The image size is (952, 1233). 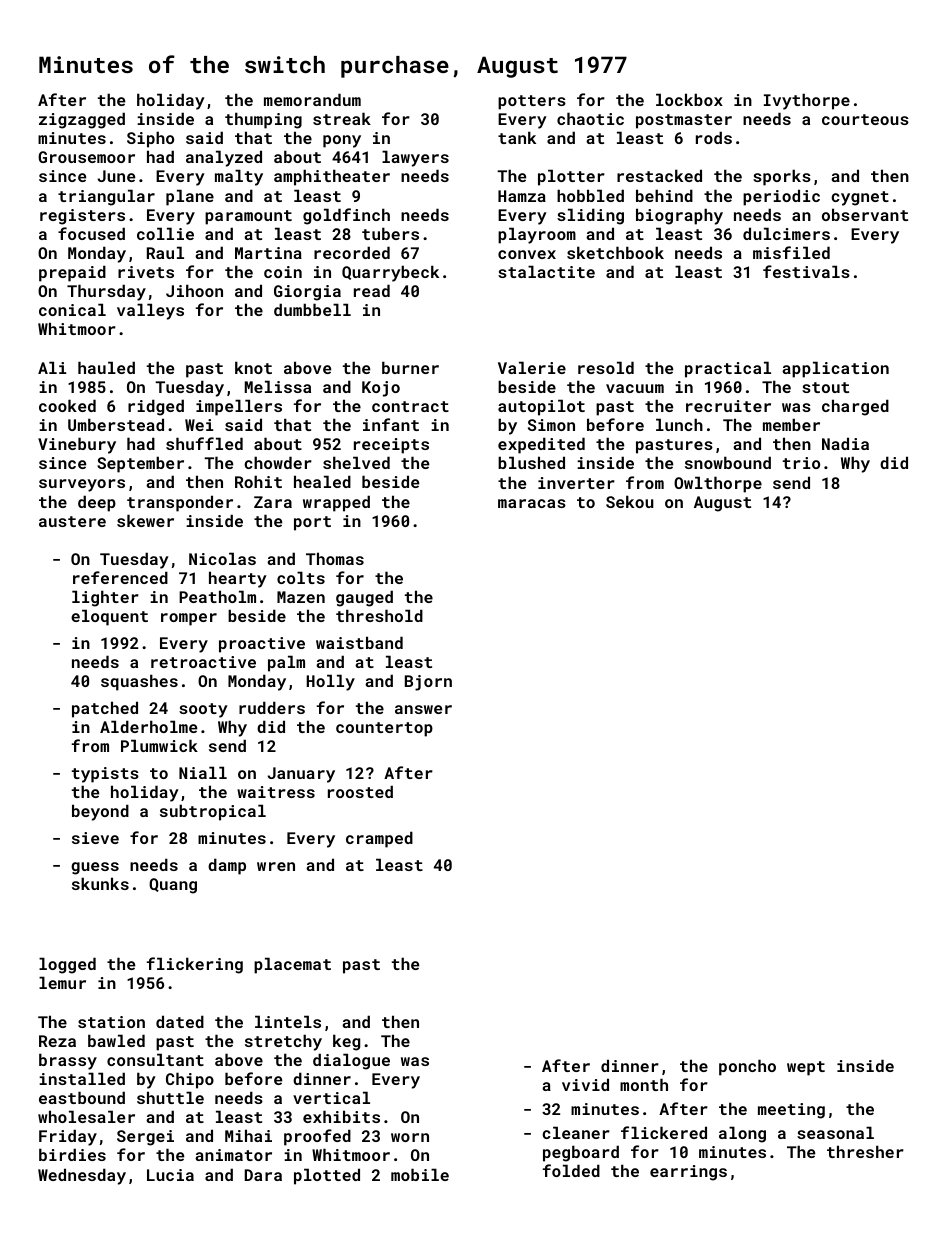 What do you see at coordinates (532, 102) in the page?
I see `potters` at bounding box center [532, 102].
